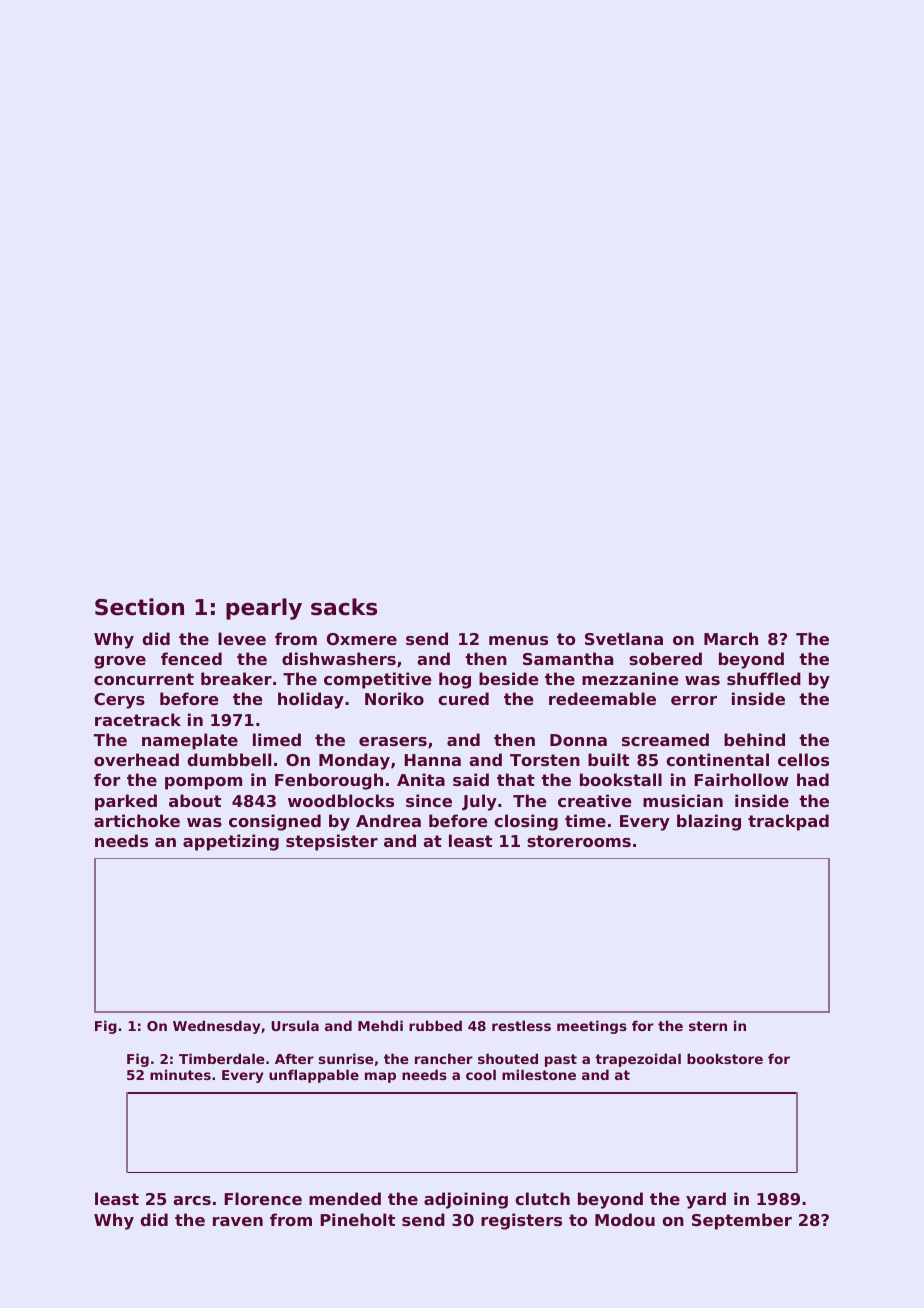  I want to click on grove, so click(120, 662).
